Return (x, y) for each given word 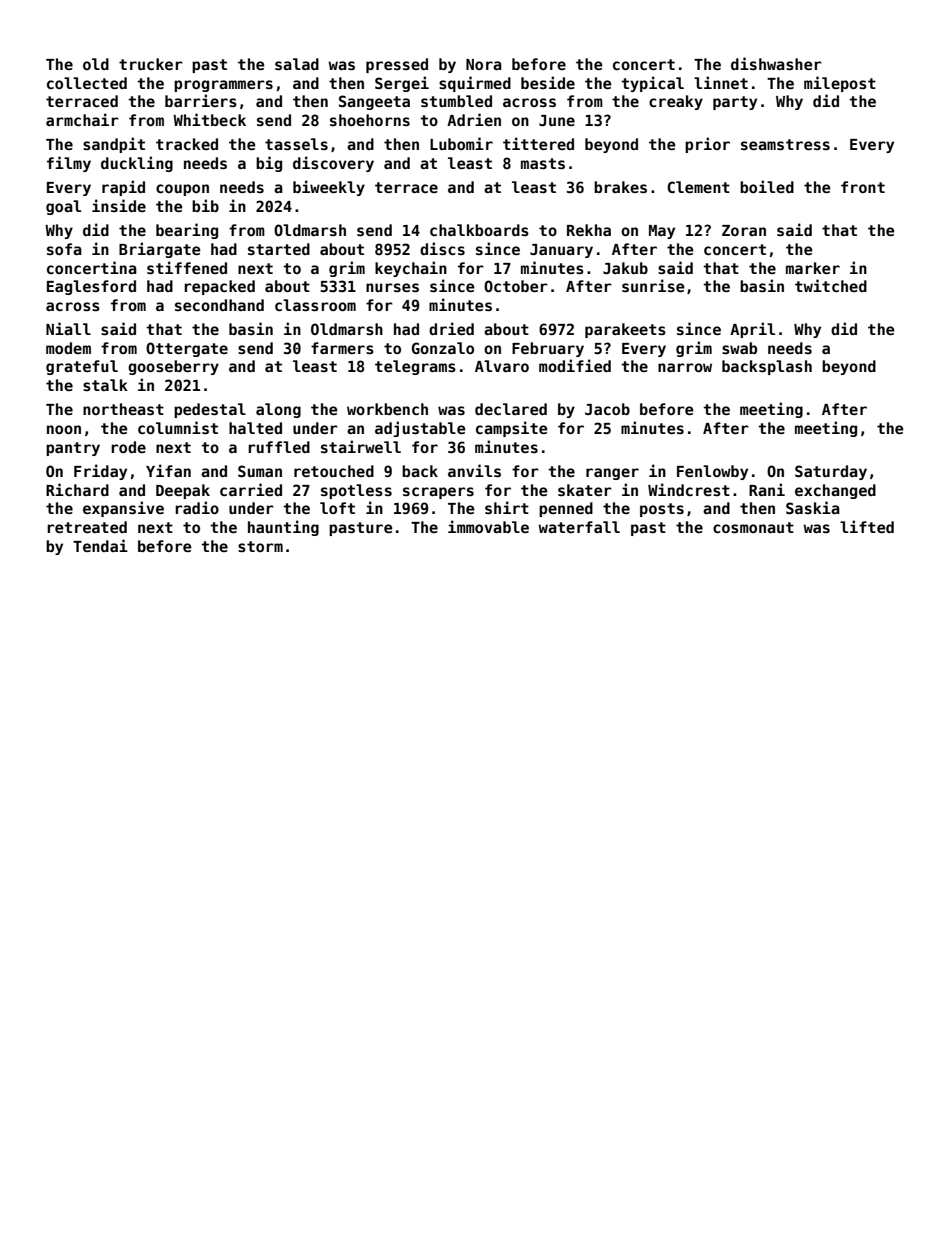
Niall (68, 328)
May (662, 232)
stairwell (361, 446)
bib (205, 205)
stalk (105, 385)
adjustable (420, 429)
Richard (77, 489)
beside (548, 82)
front (863, 187)
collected (87, 83)
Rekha (589, 230)
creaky (676, 102)
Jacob (607, 409)
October (516, 286)
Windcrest (689, 489)
